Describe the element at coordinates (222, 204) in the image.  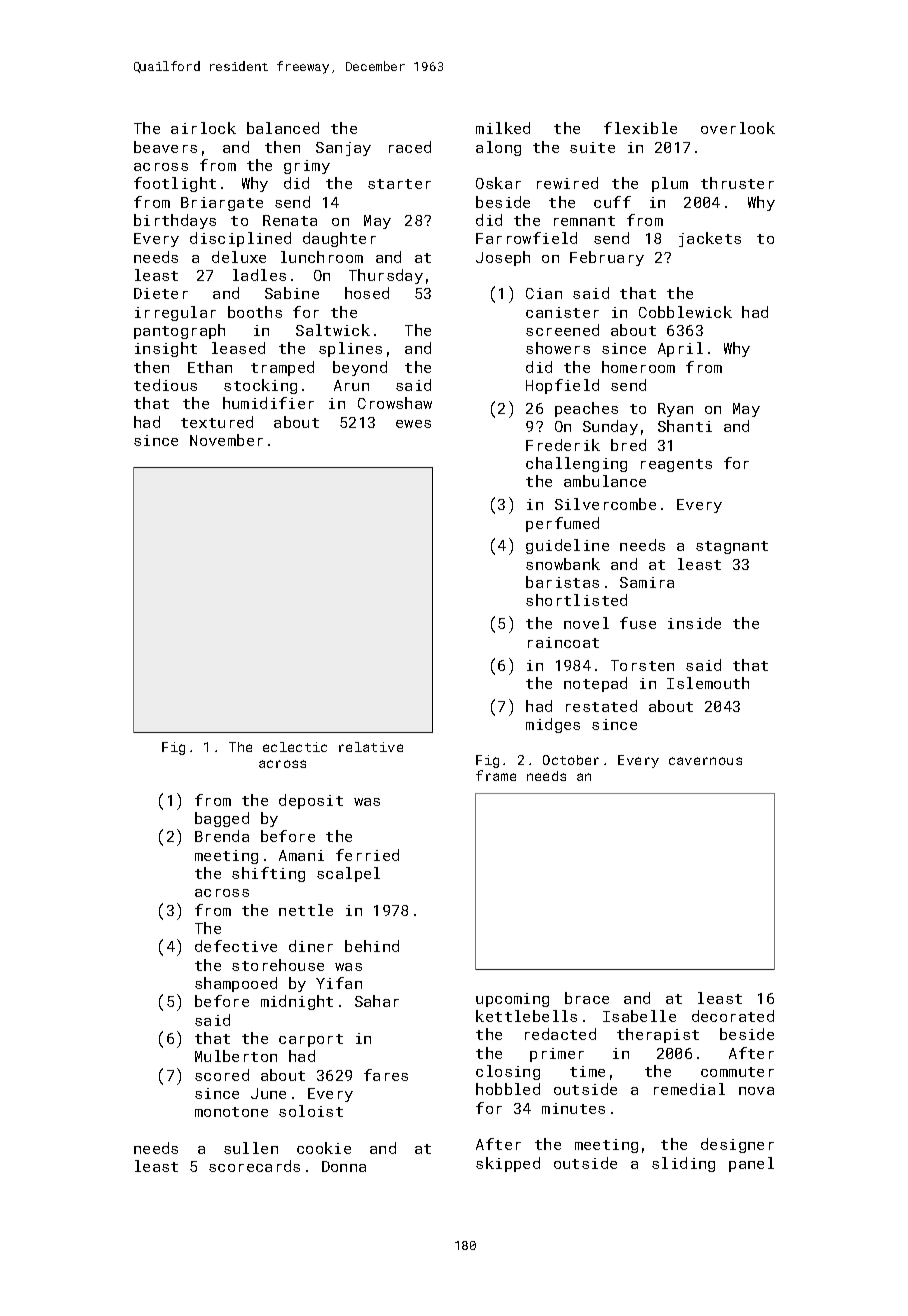
I see `Briargate` at that location.
